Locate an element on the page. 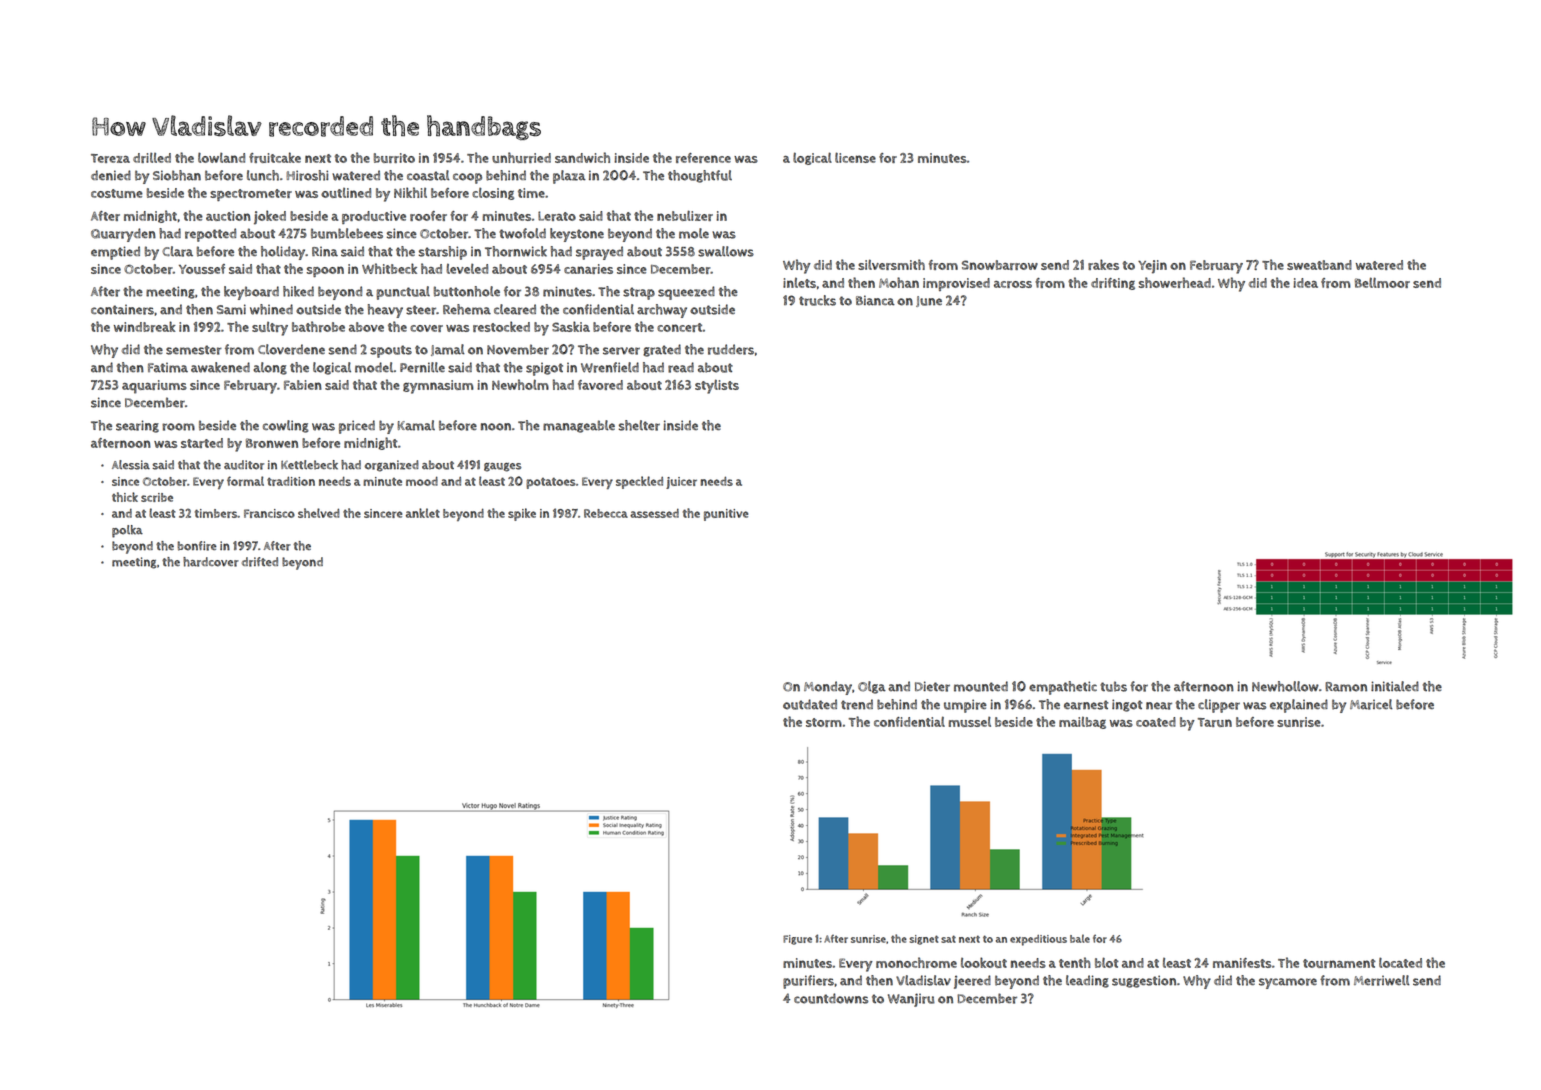 Image resolution: width=1541 pixels, height=1090 pixels. priced is located at coordinates (357, 427).
